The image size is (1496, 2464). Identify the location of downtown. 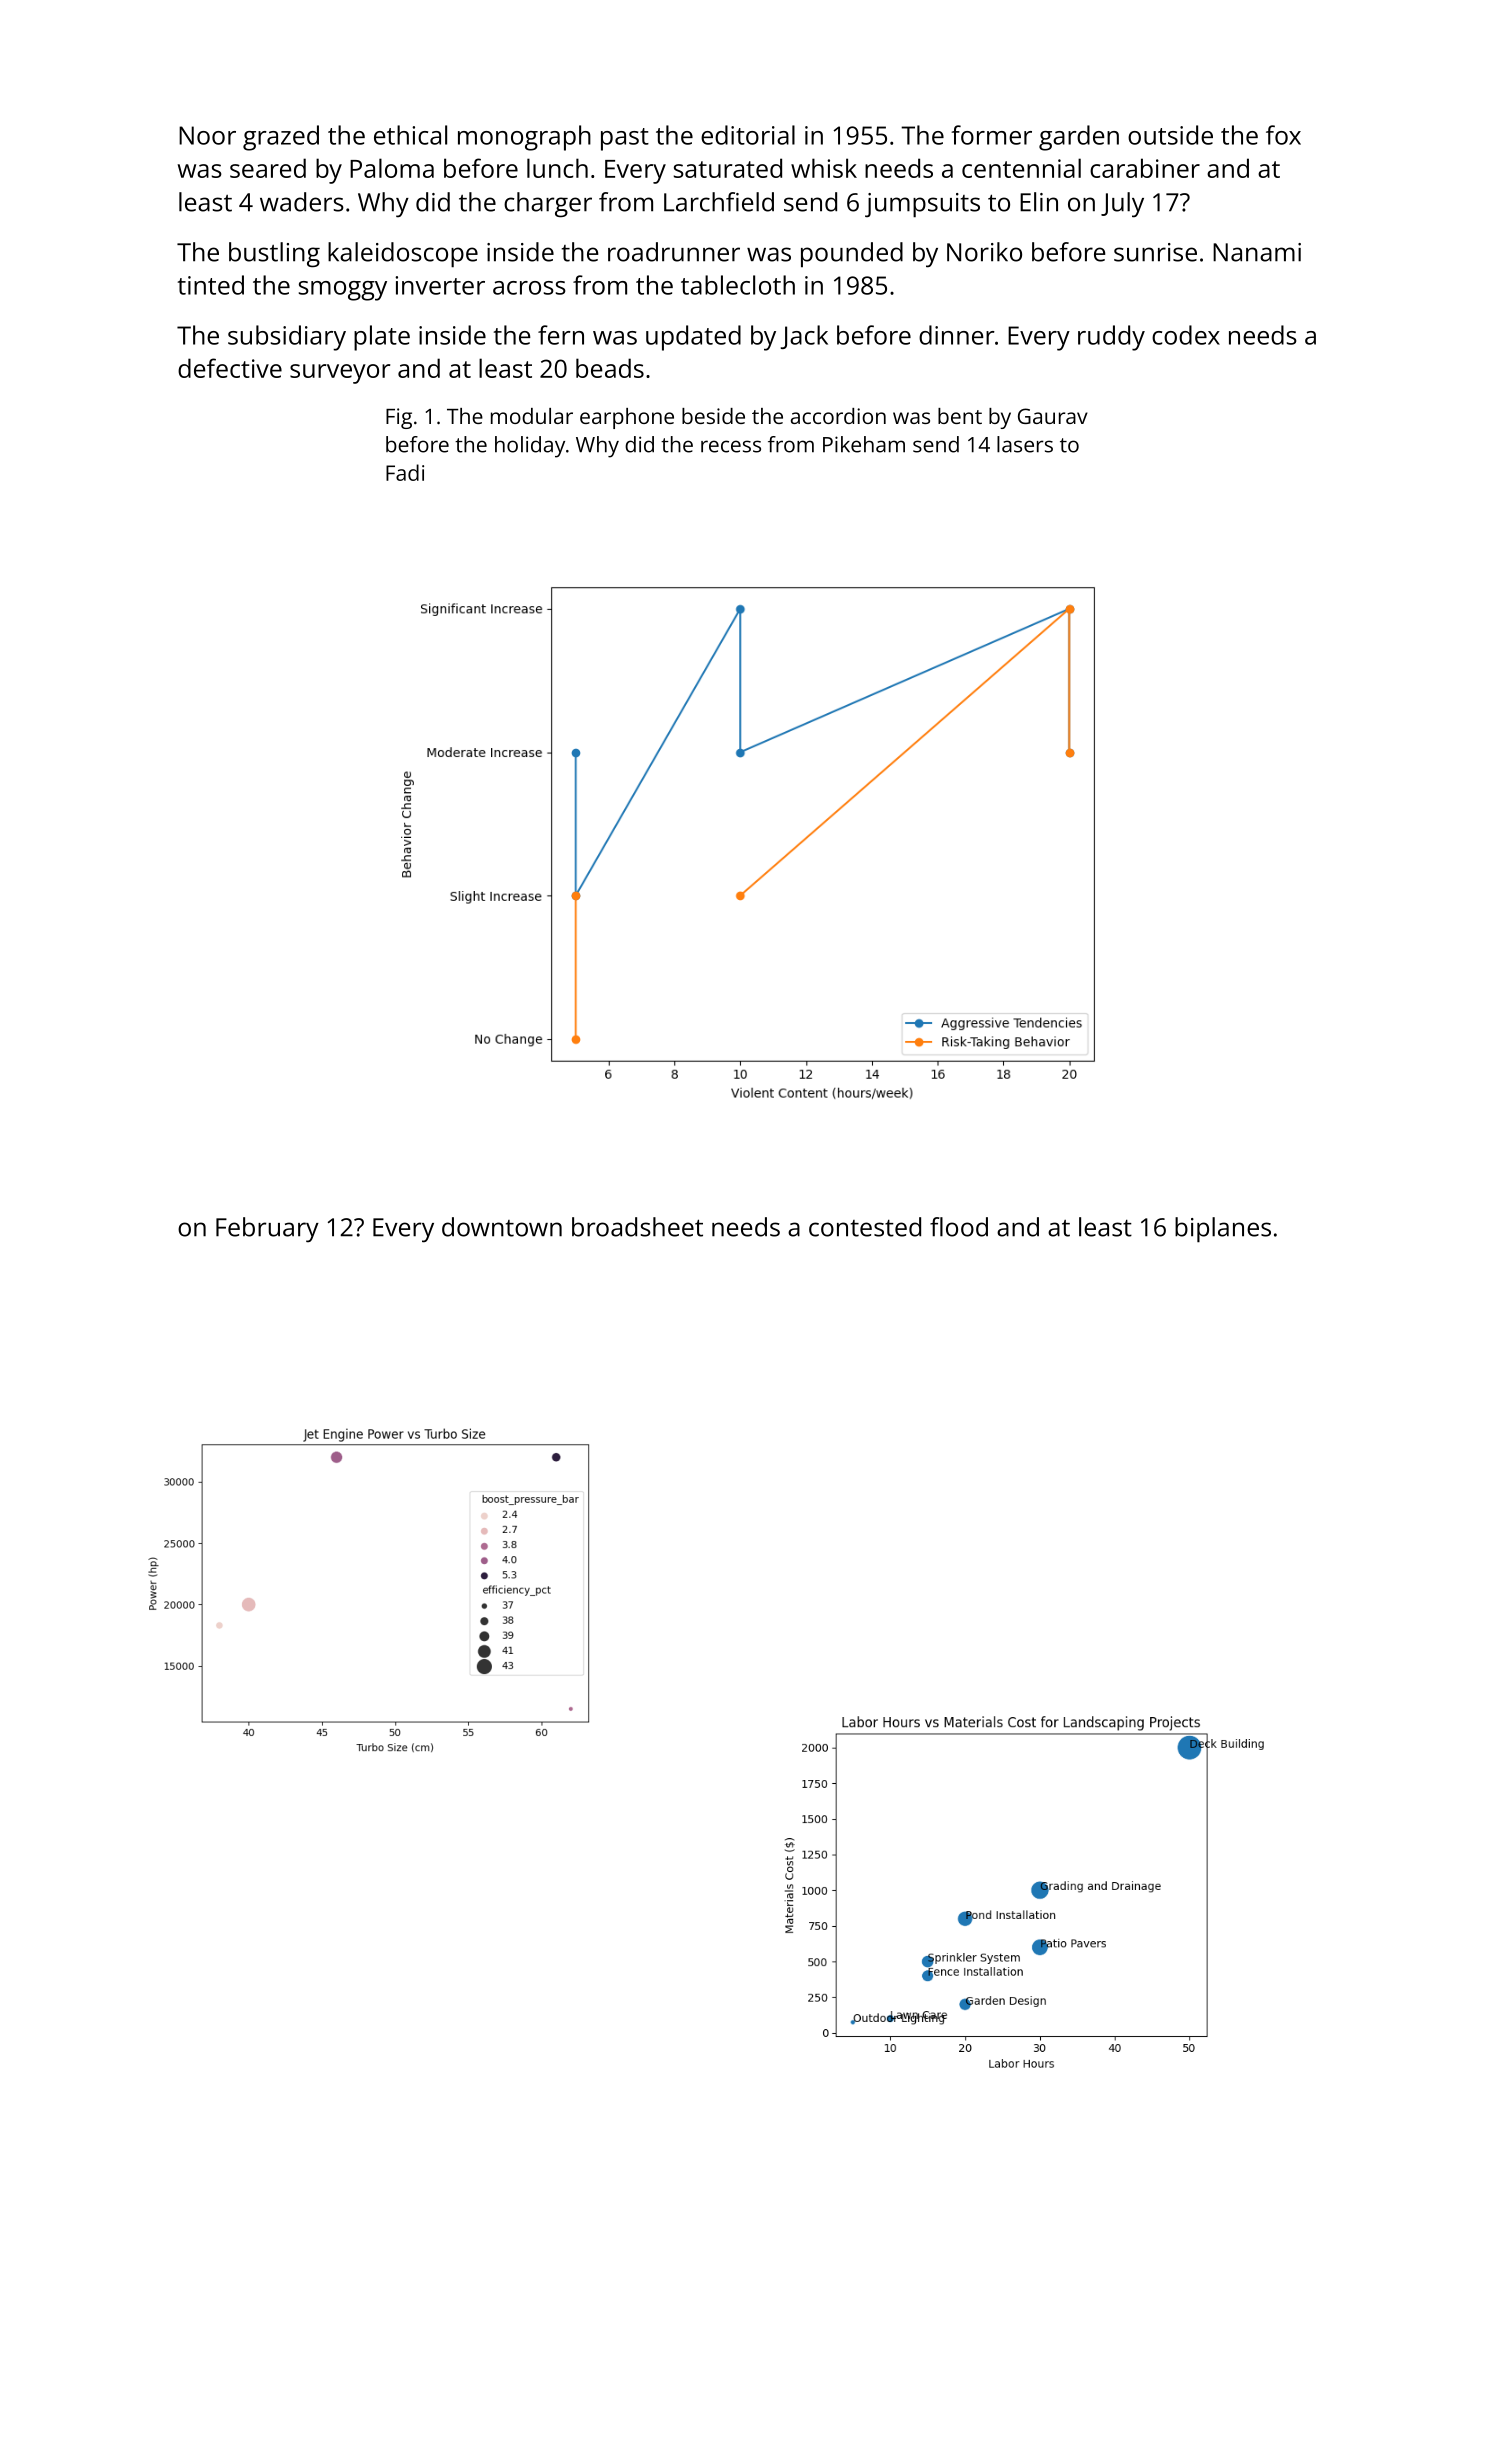
(502, 1227).
